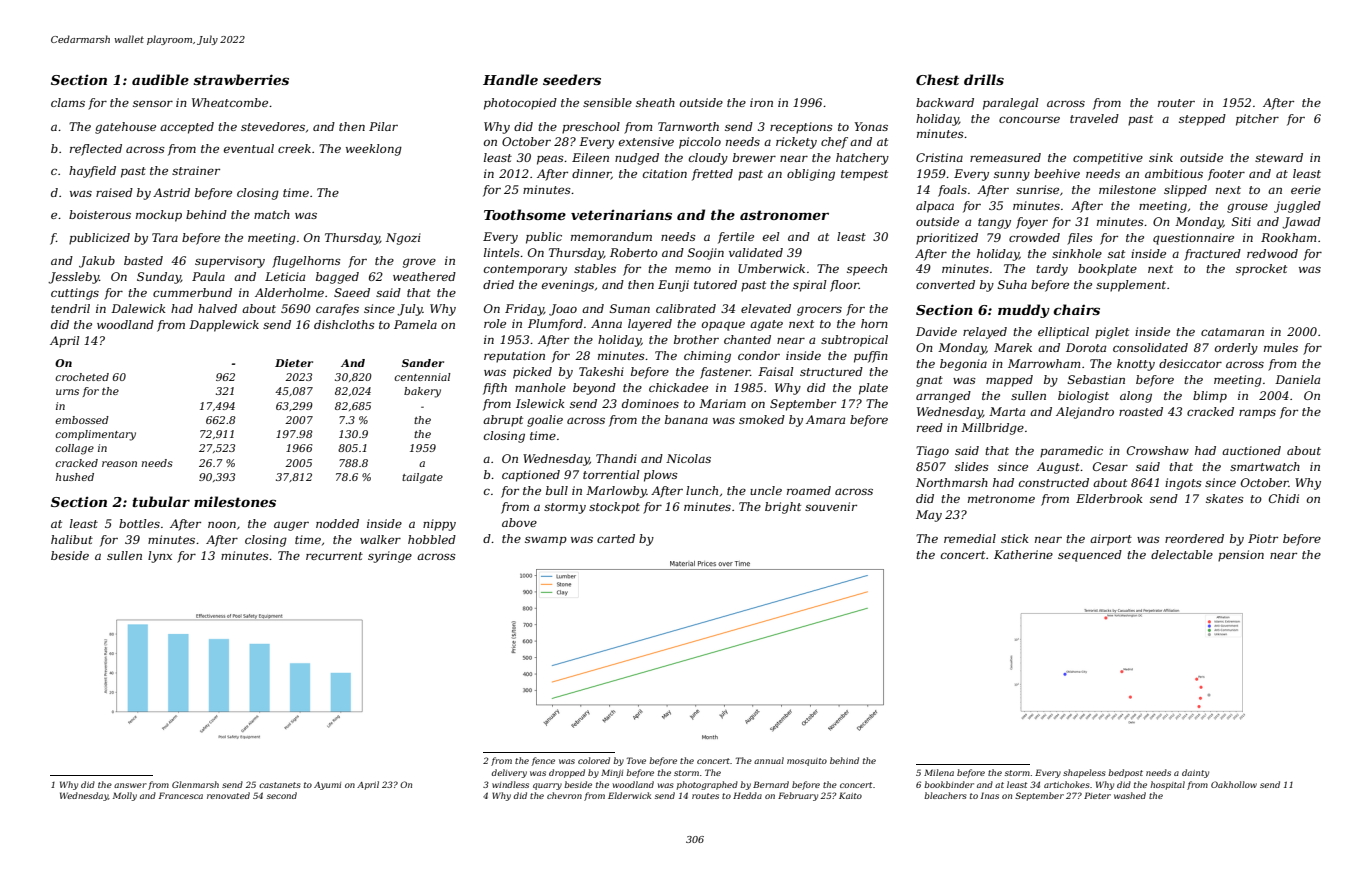 The height and width of the page is (887, 1372). Describe the element at coordinates (1225, 498) in the page. I see `skates` at that location.
